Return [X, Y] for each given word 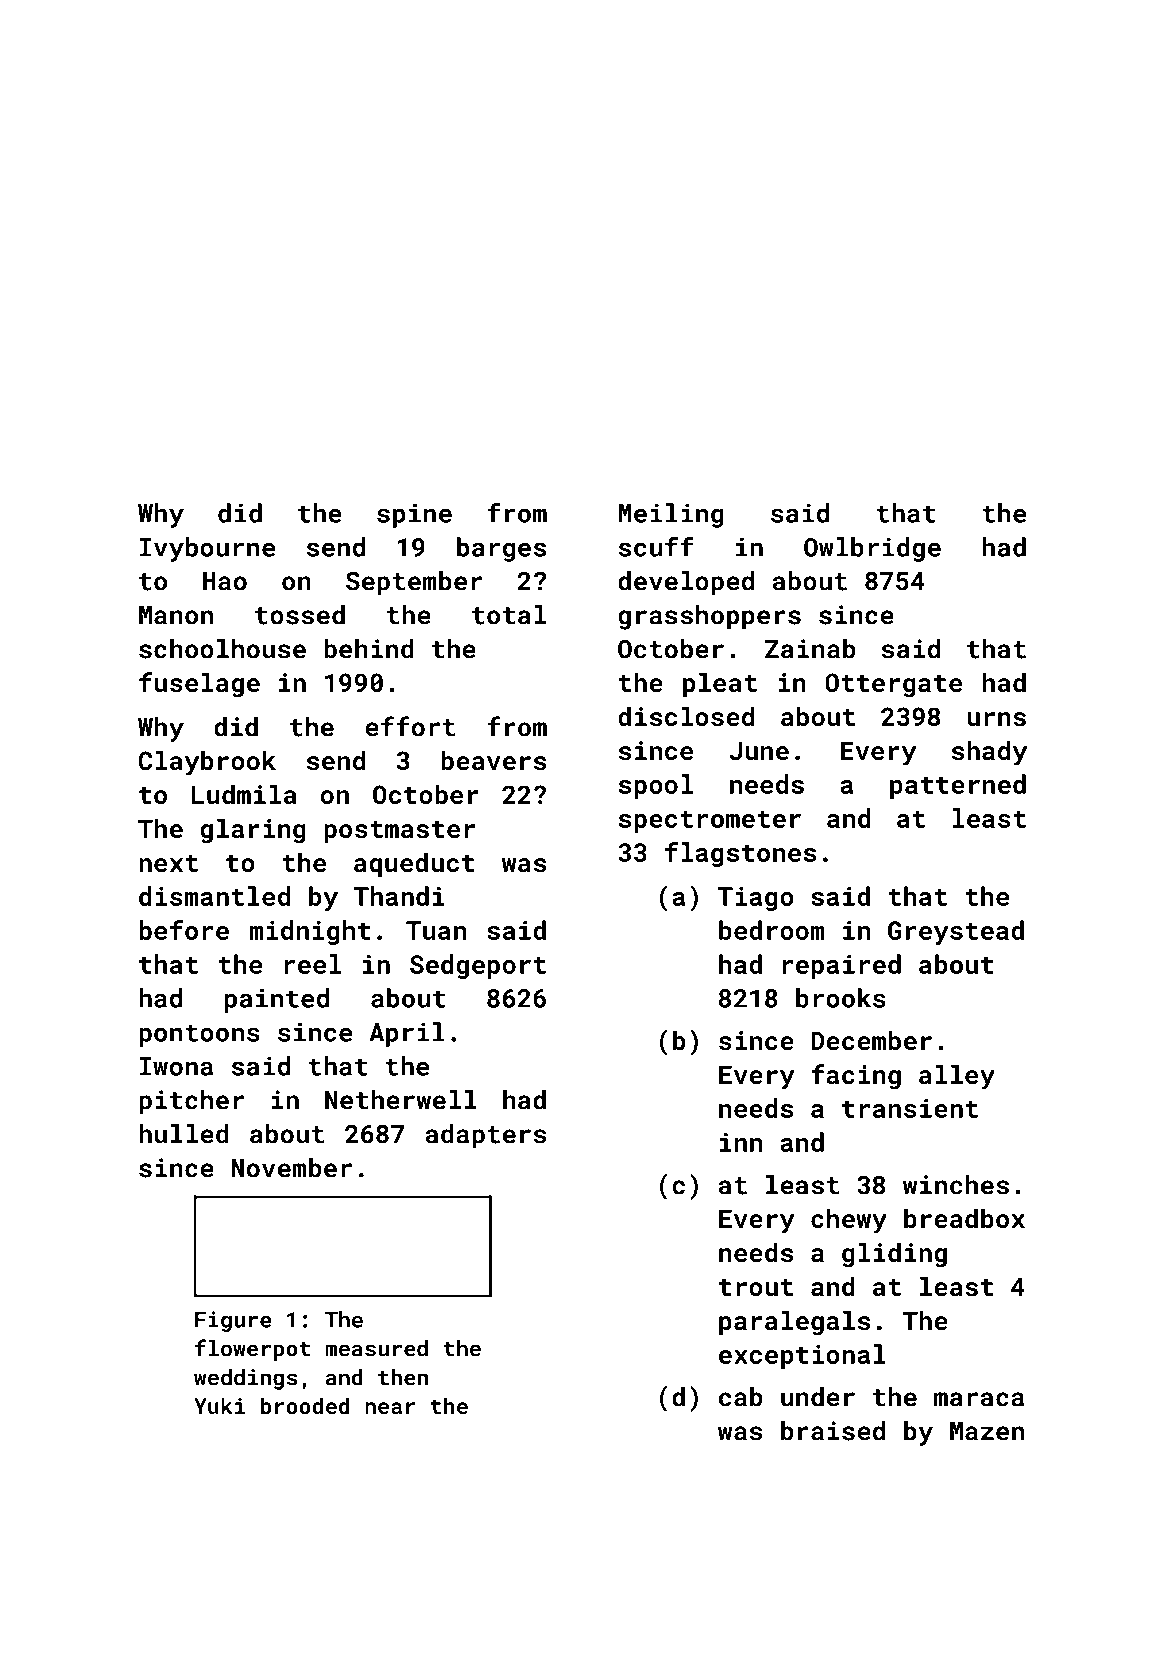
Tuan [436, 930]
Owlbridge [872, 549]
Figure [233, 1321]
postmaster [399, 832]
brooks [841, 998]
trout [756, 1287]
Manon [176, 615]
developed [686, 583]
